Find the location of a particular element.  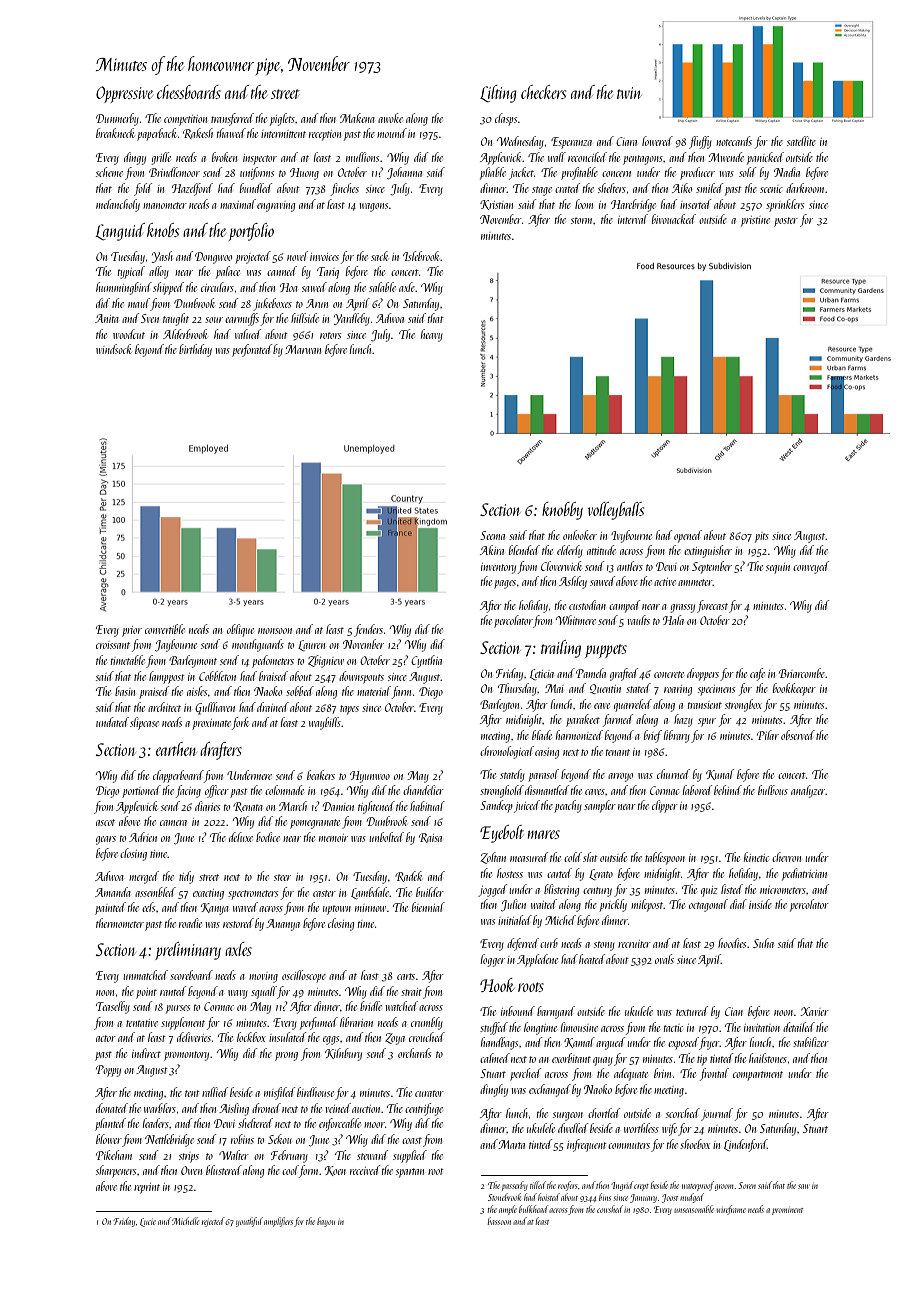

milepost is located at coordinates (647, 905).
